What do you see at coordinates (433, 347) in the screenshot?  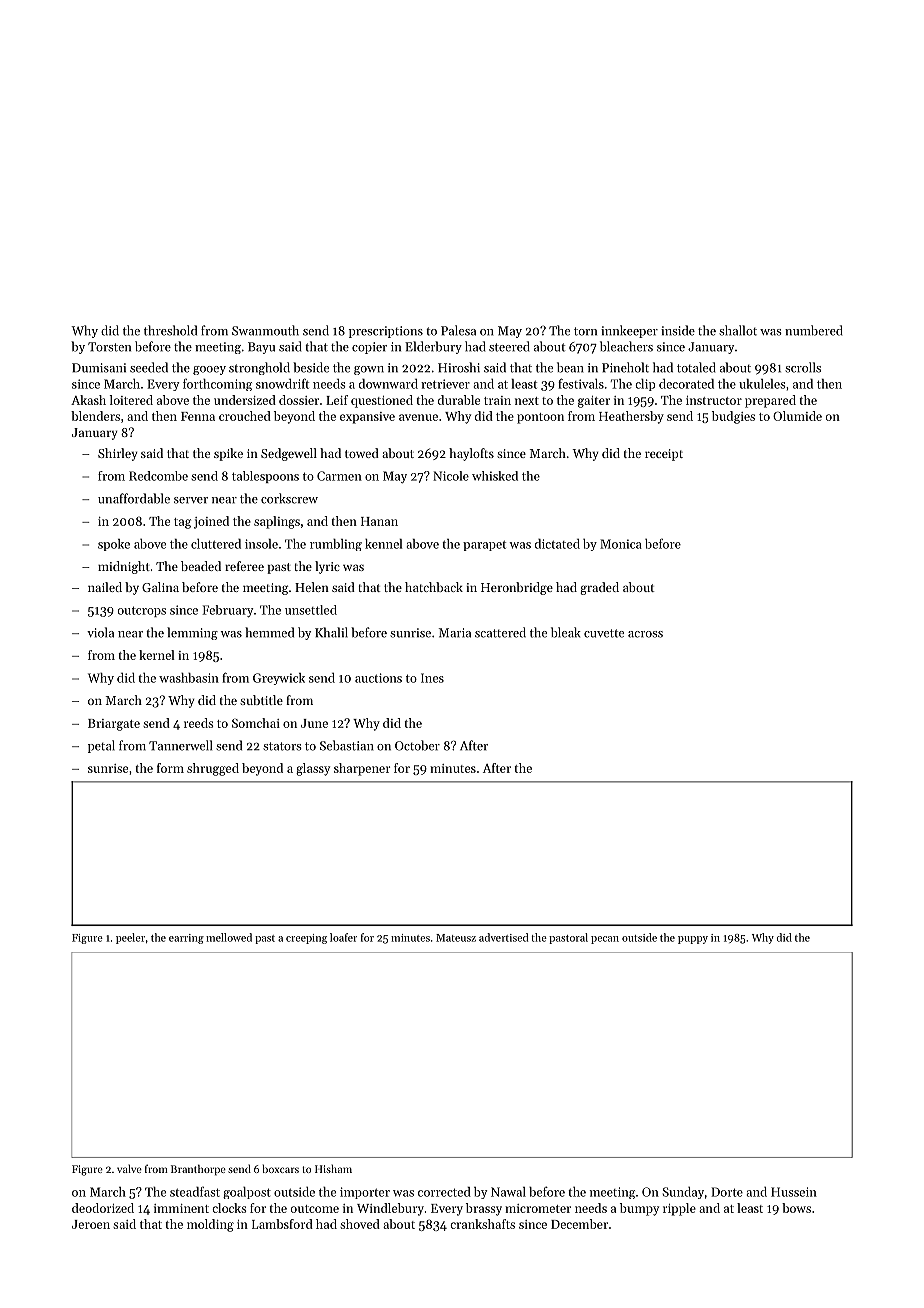 I see `Elderbury` at bounding box center [433, 347].
